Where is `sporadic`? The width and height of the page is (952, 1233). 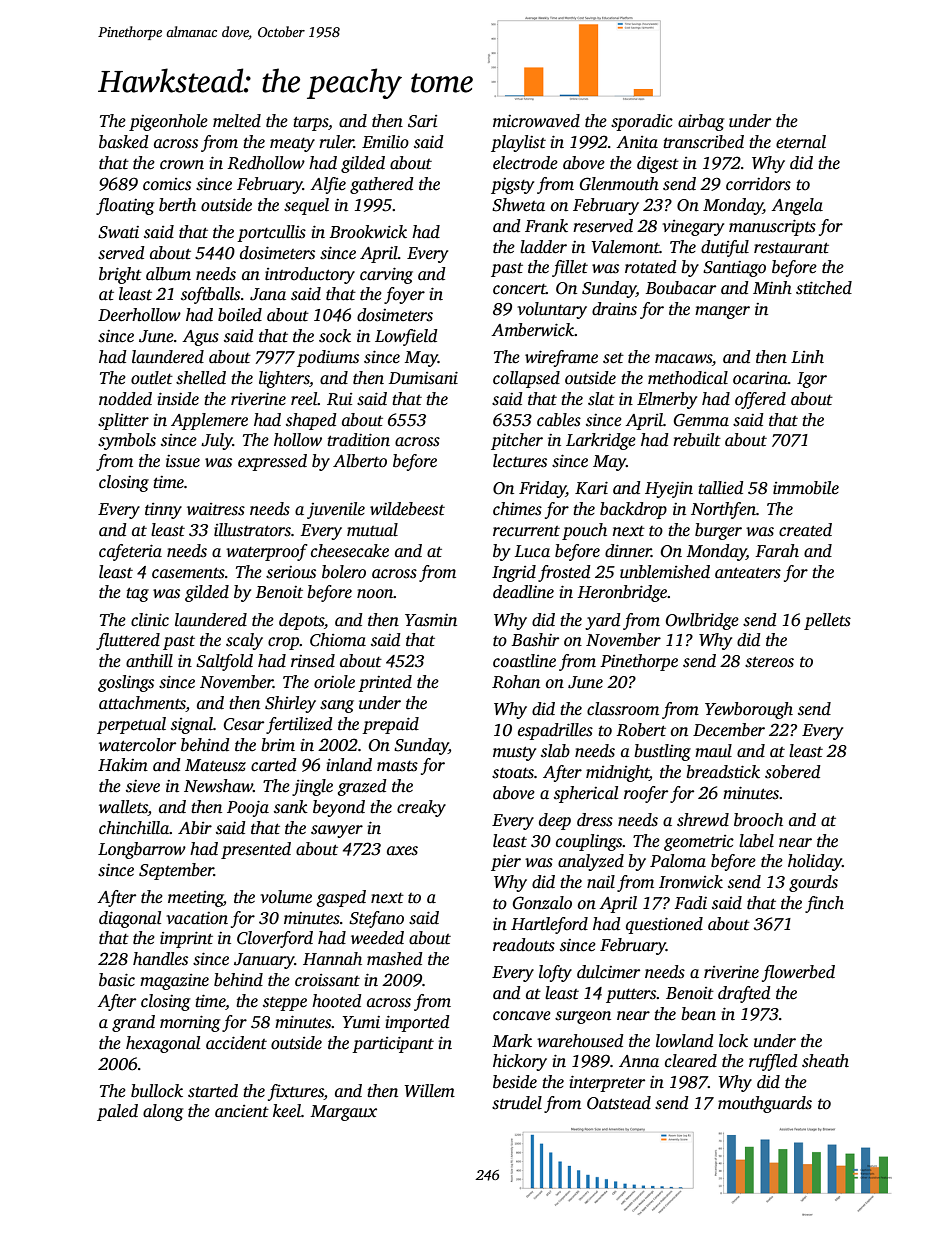
sporadic is located at coordinates (642, 122).
